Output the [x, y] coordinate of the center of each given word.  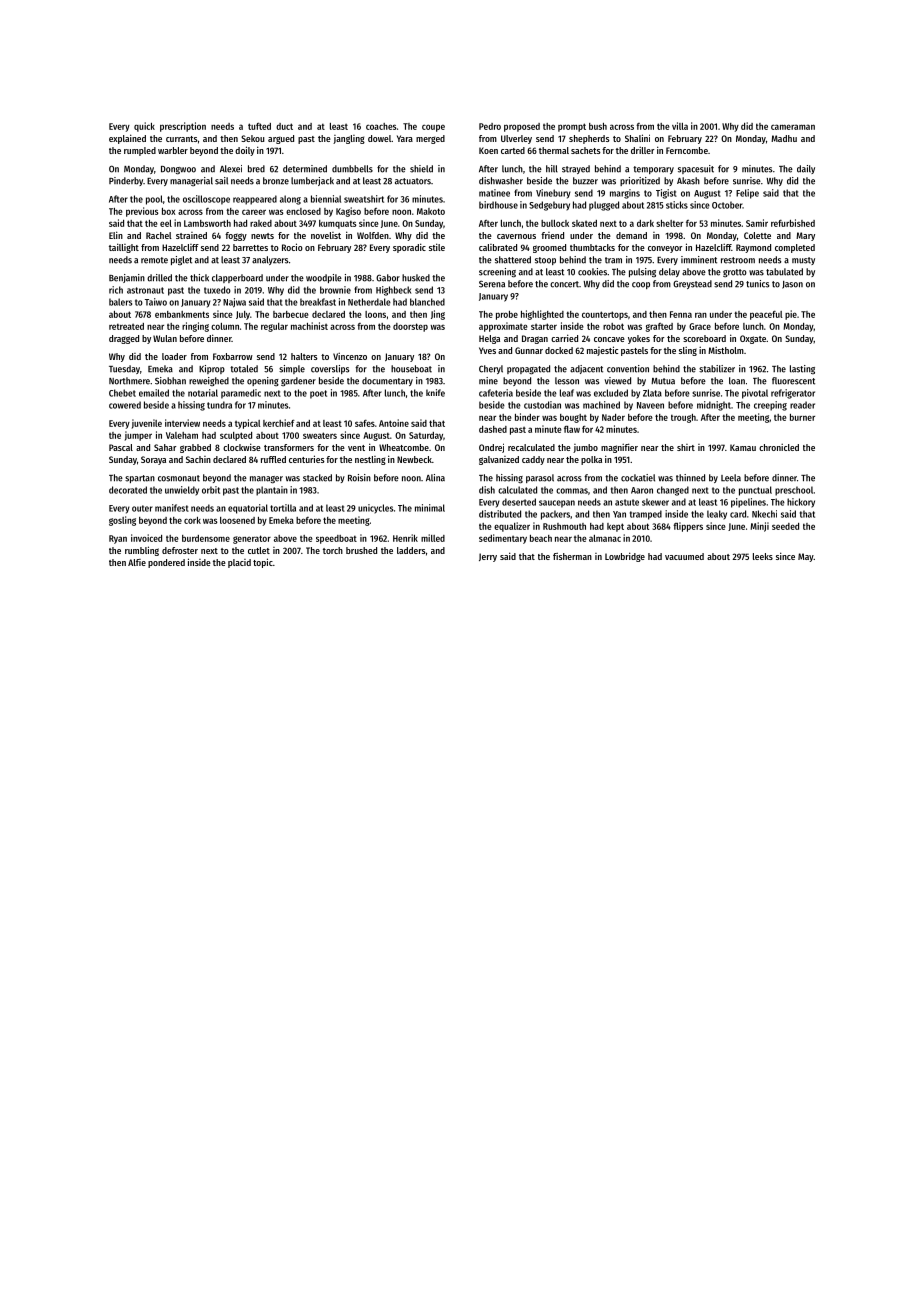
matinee [494, 193]
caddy [533, 460]
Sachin [198, 459]
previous [142, 212]
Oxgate [753, 339]
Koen [488, 150]
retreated [126, 326]
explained [127, 139]
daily [806, 169]
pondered [166, 563]
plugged [604, 206]
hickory [801, 503]
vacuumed [684, 556]
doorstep [410, 327]
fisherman [572, 556]
